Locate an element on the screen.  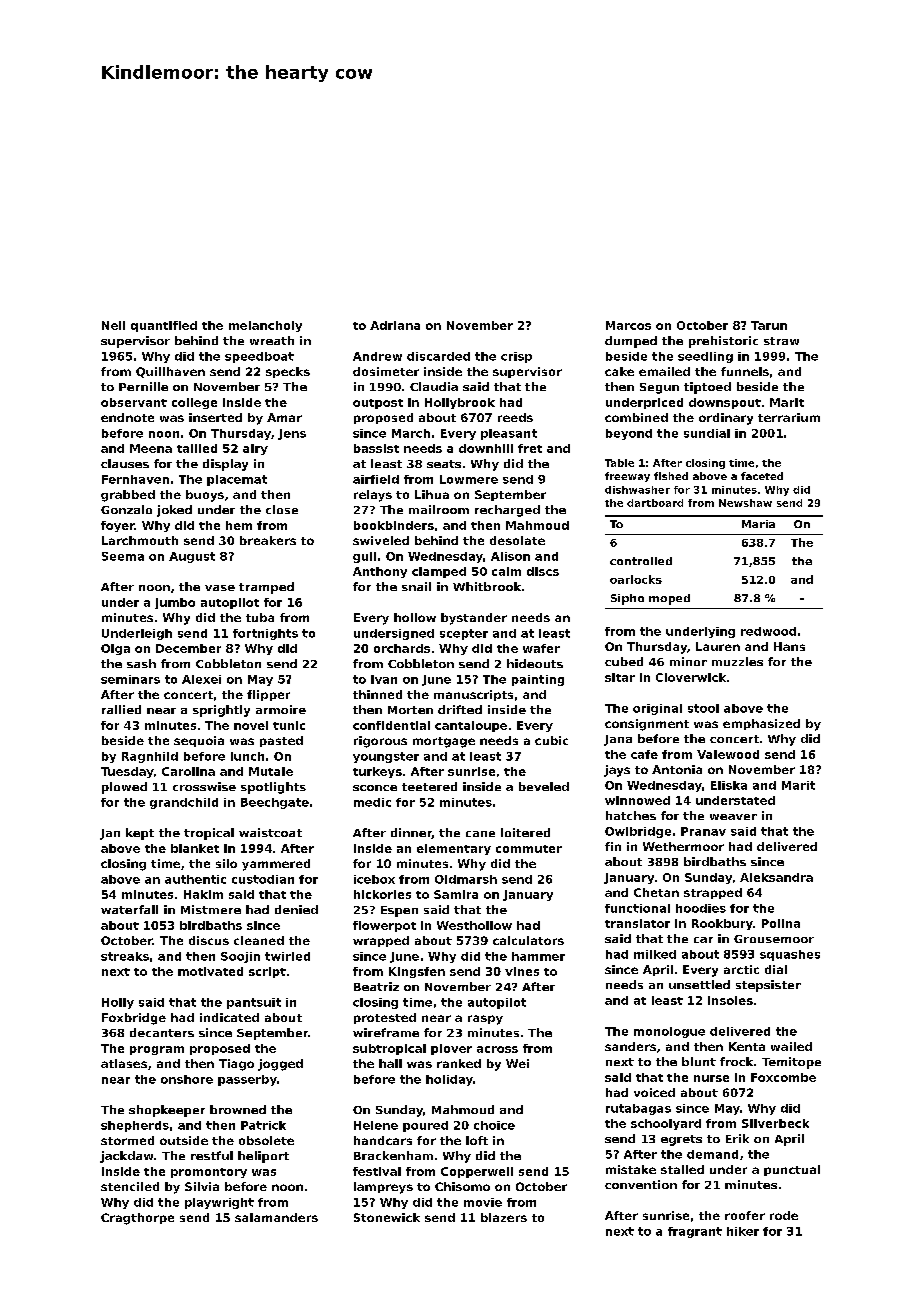
Meena is located at coordinates (151, 448).
